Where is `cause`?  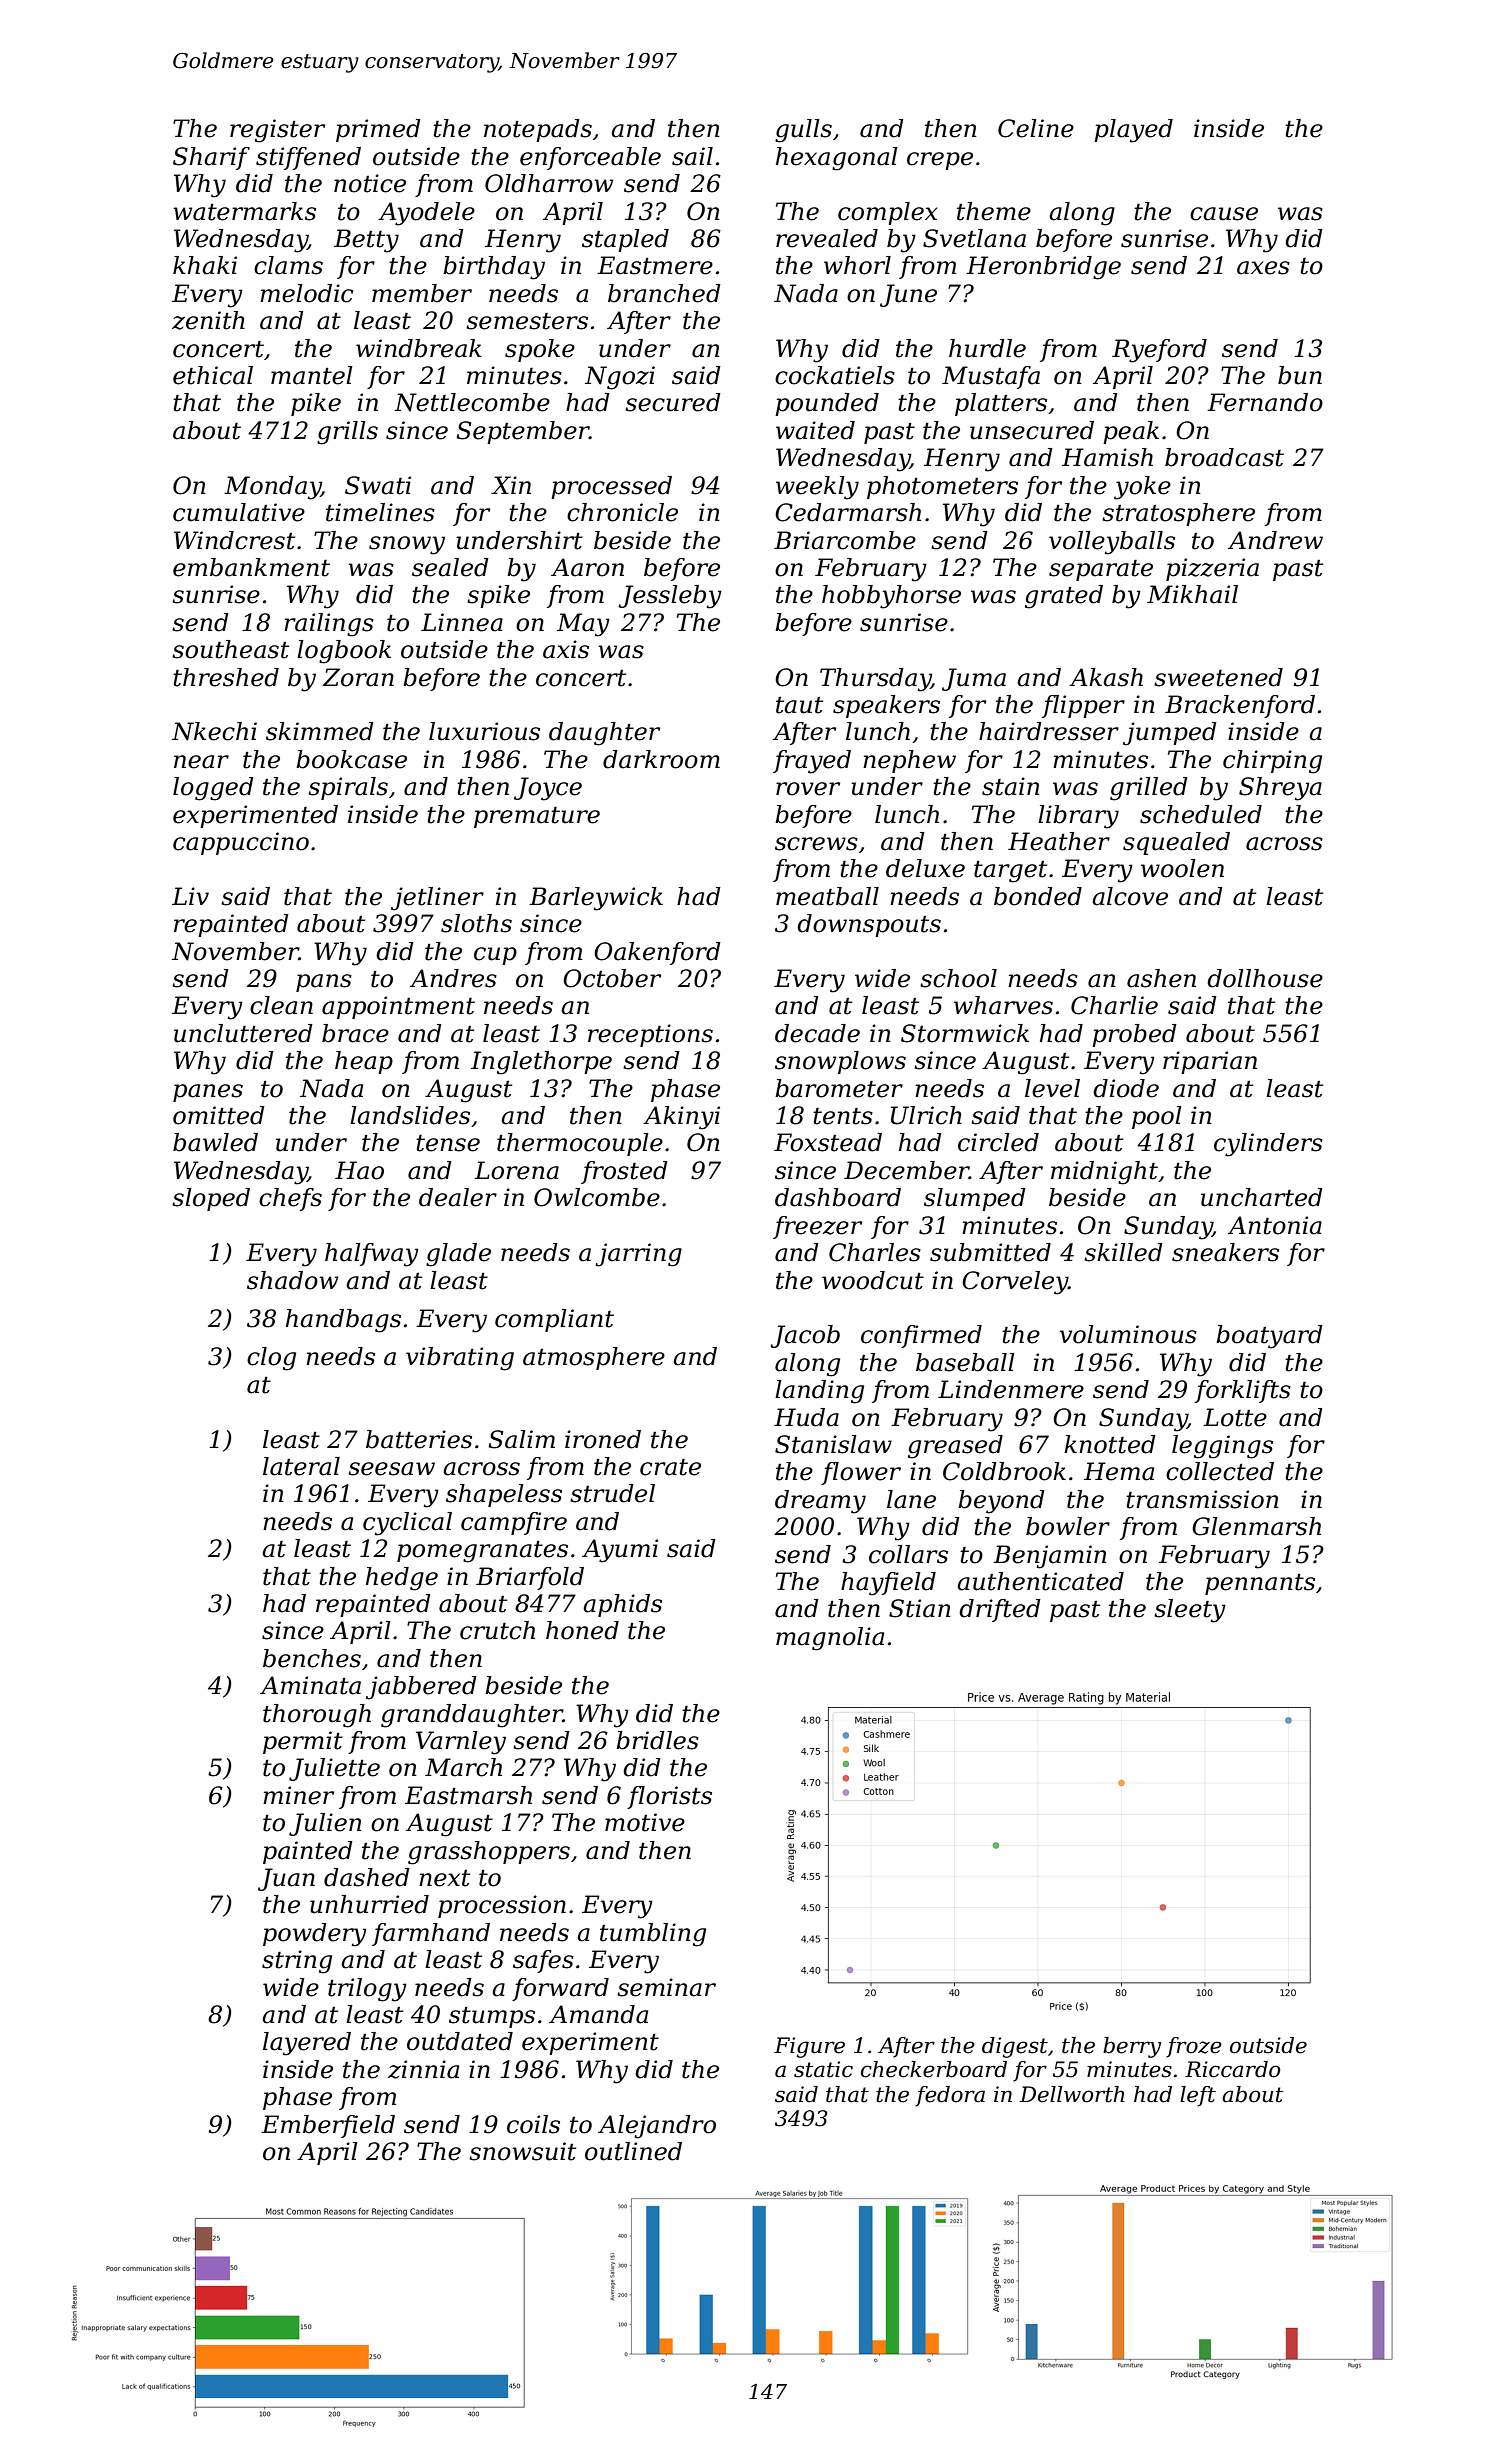
cause is located at coordinates (1224, 214).
